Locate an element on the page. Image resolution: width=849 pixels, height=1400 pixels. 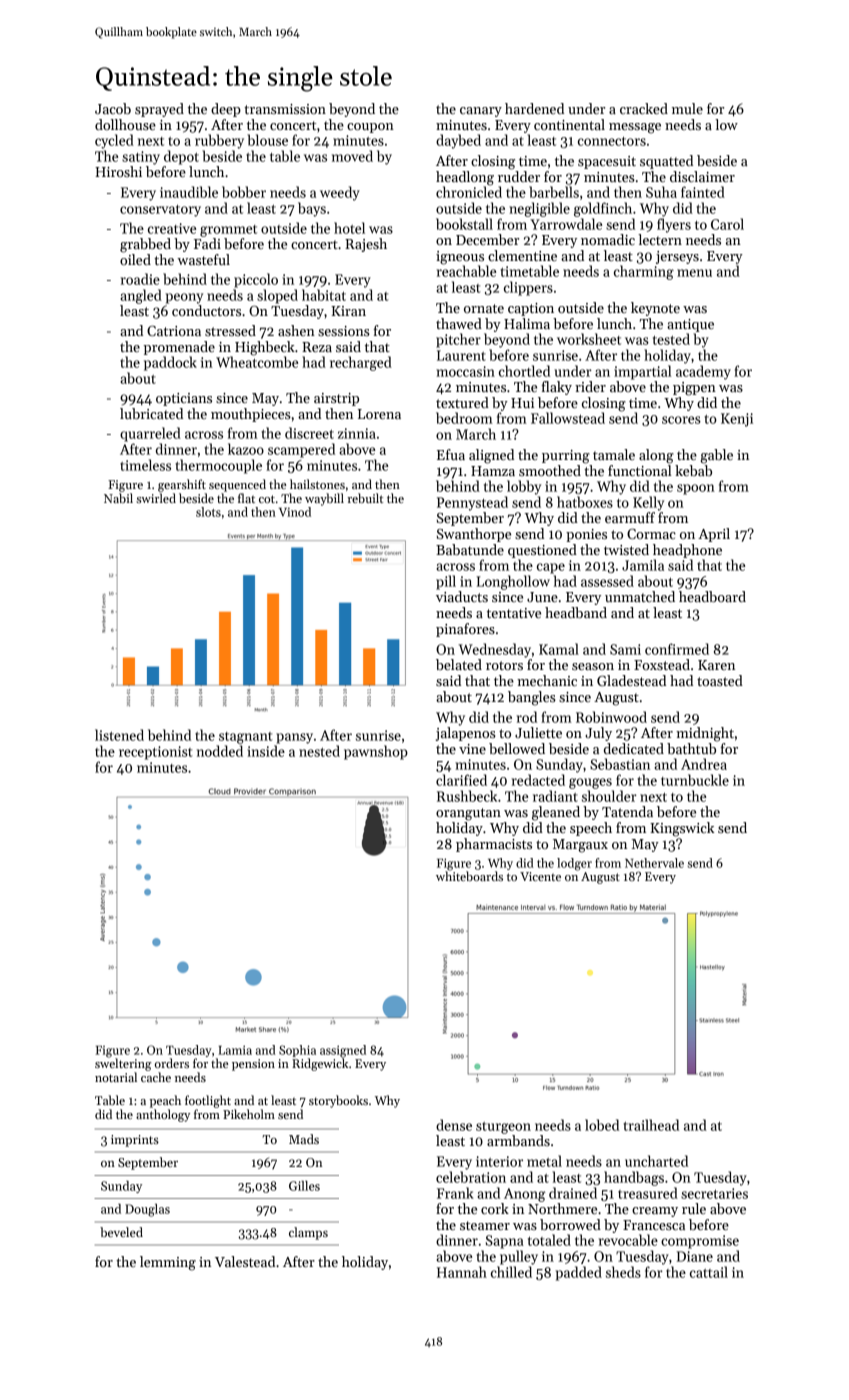
Douglas is located at coordinates (147, 1210).
